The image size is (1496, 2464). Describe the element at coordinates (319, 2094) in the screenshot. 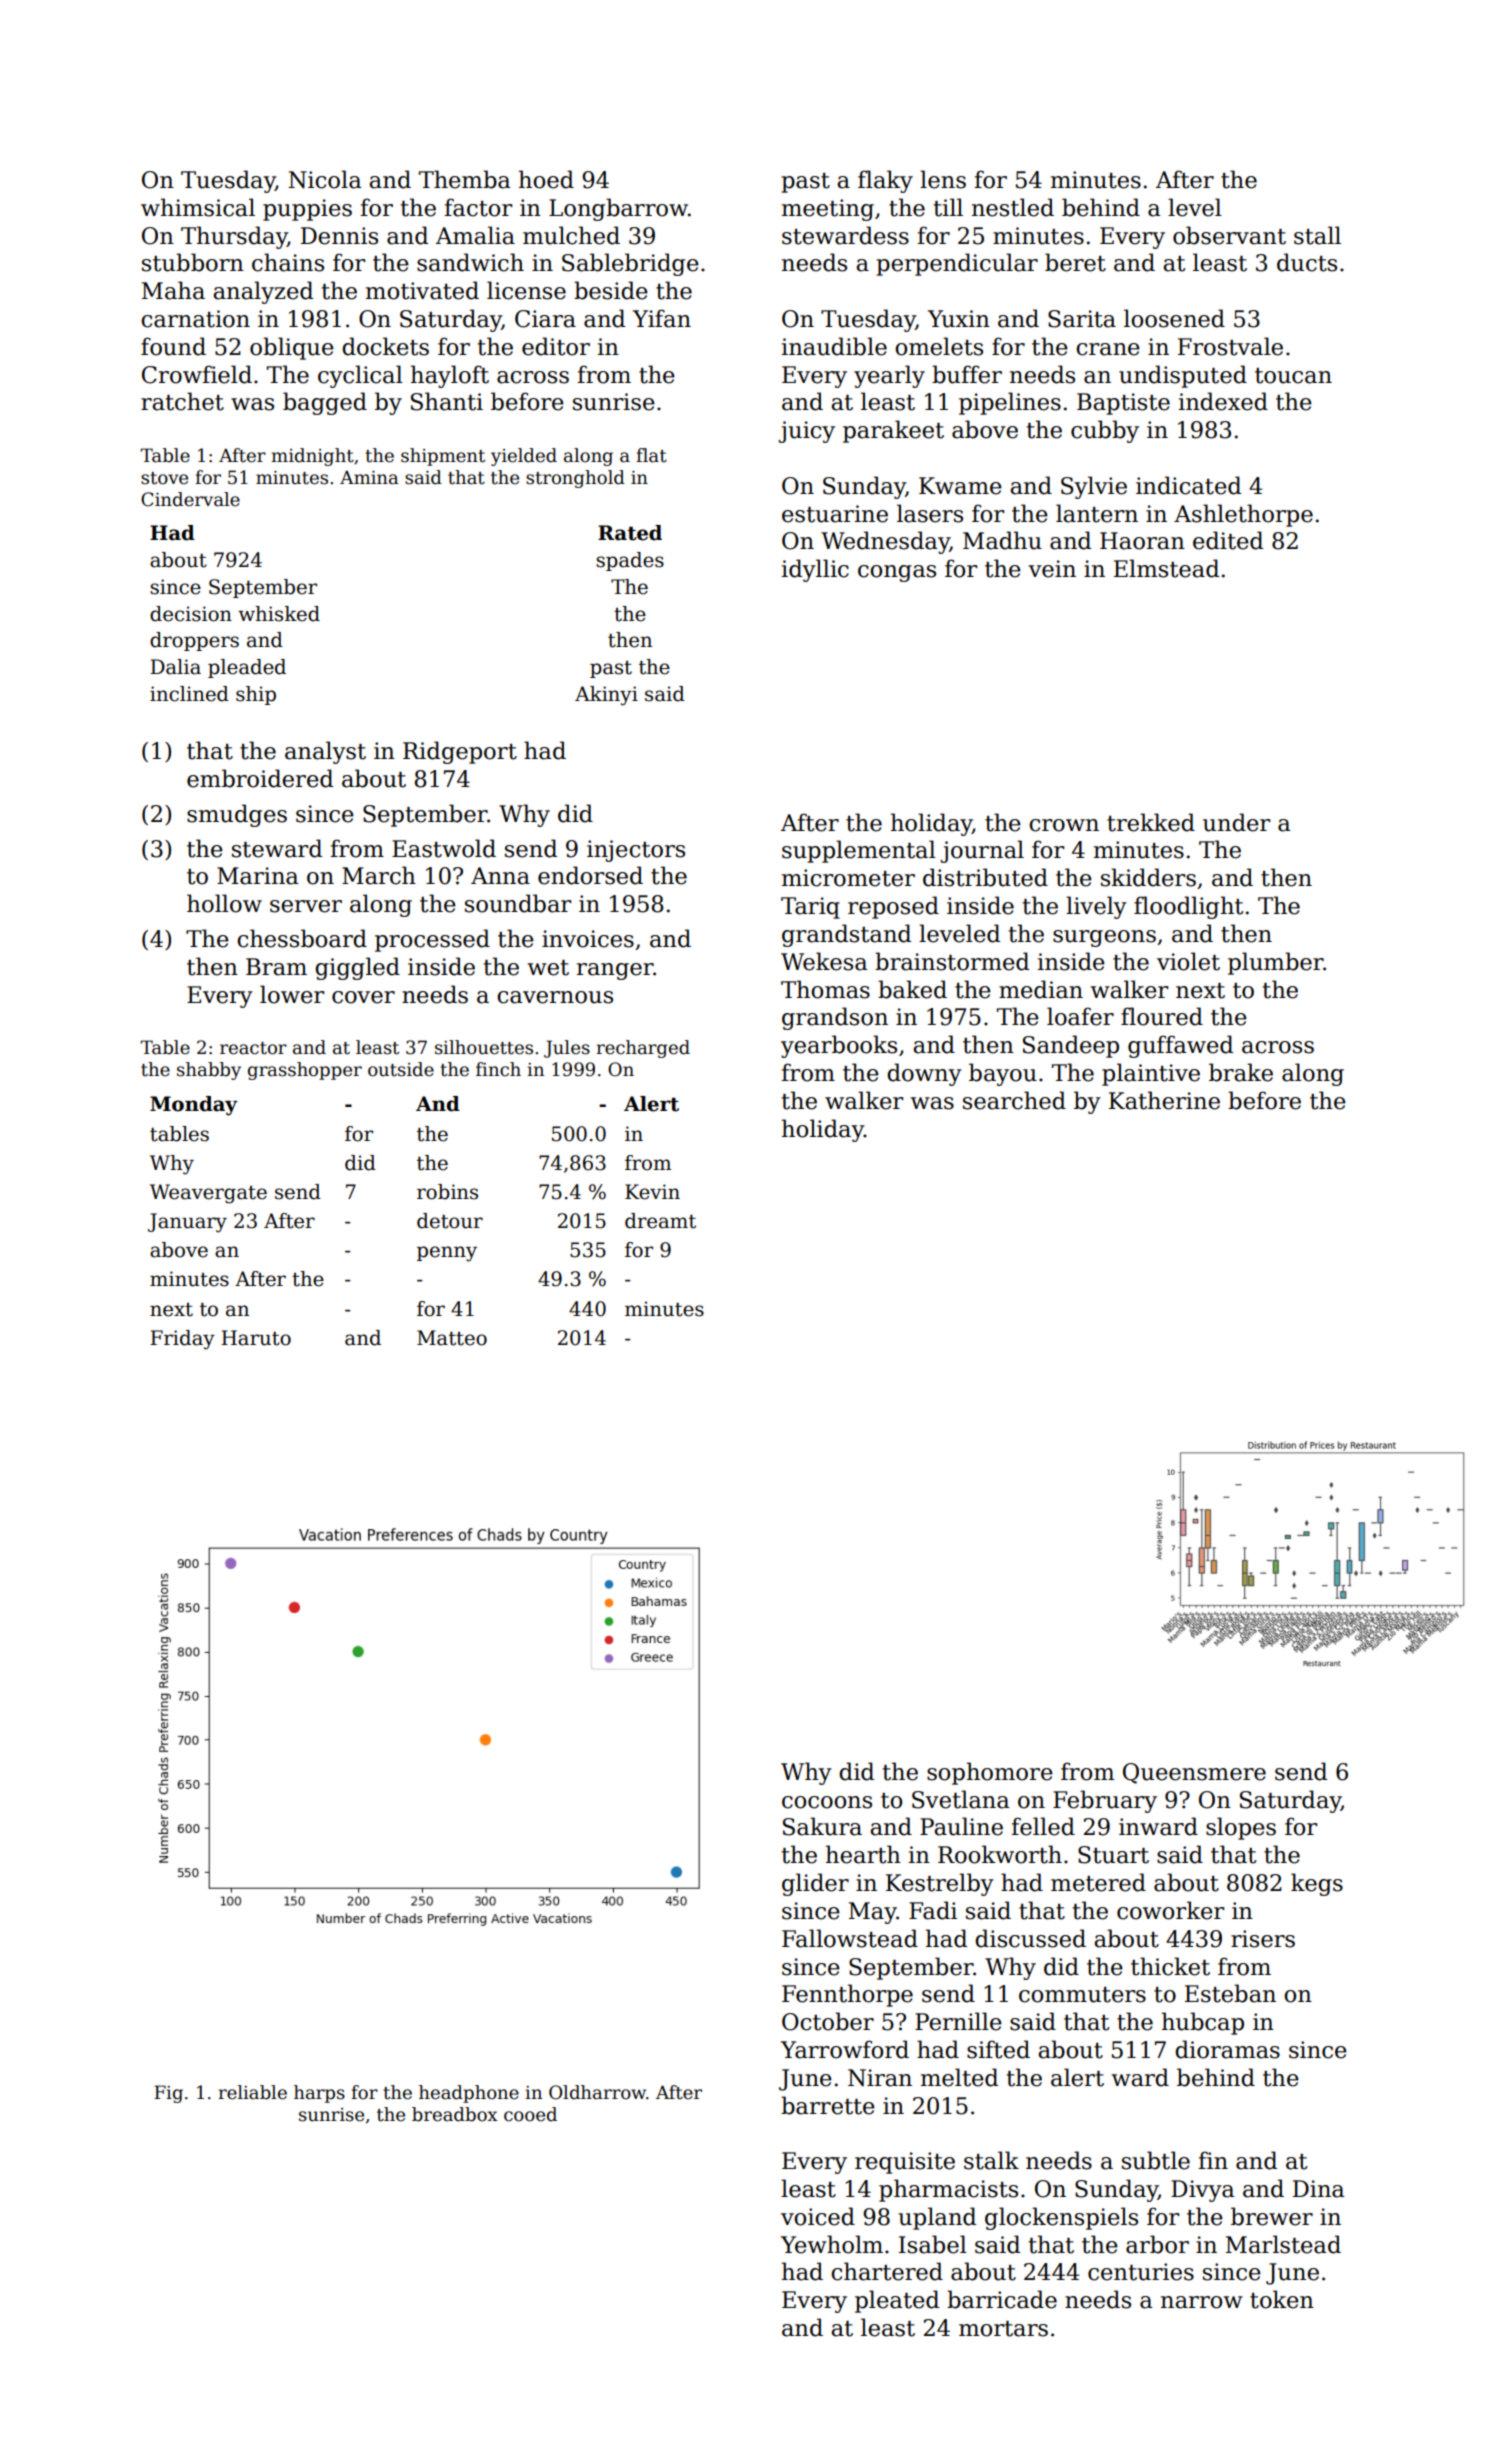

I see `harps` at that location.
